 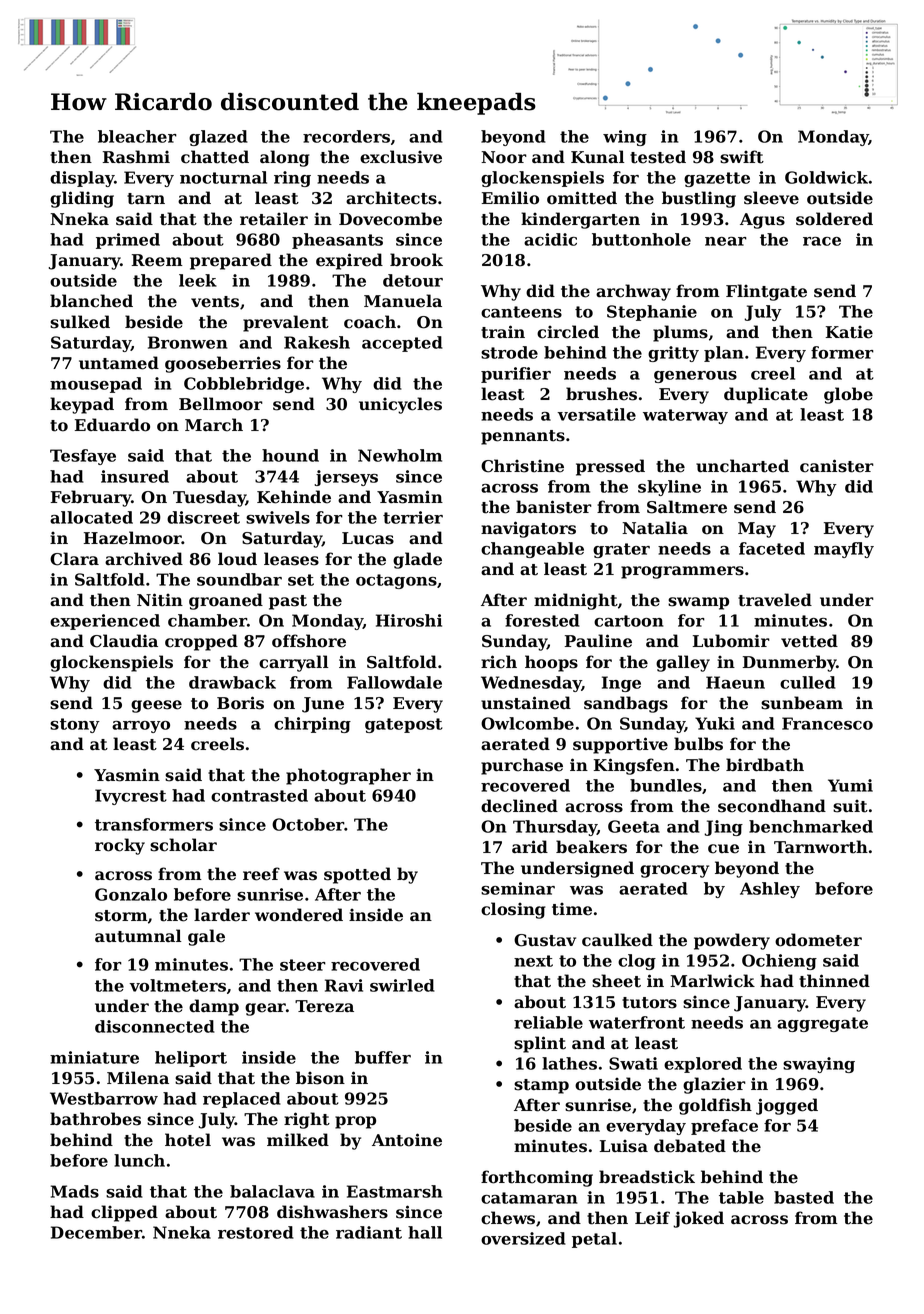 I want to click on swift, so click(x=742, y=157).
